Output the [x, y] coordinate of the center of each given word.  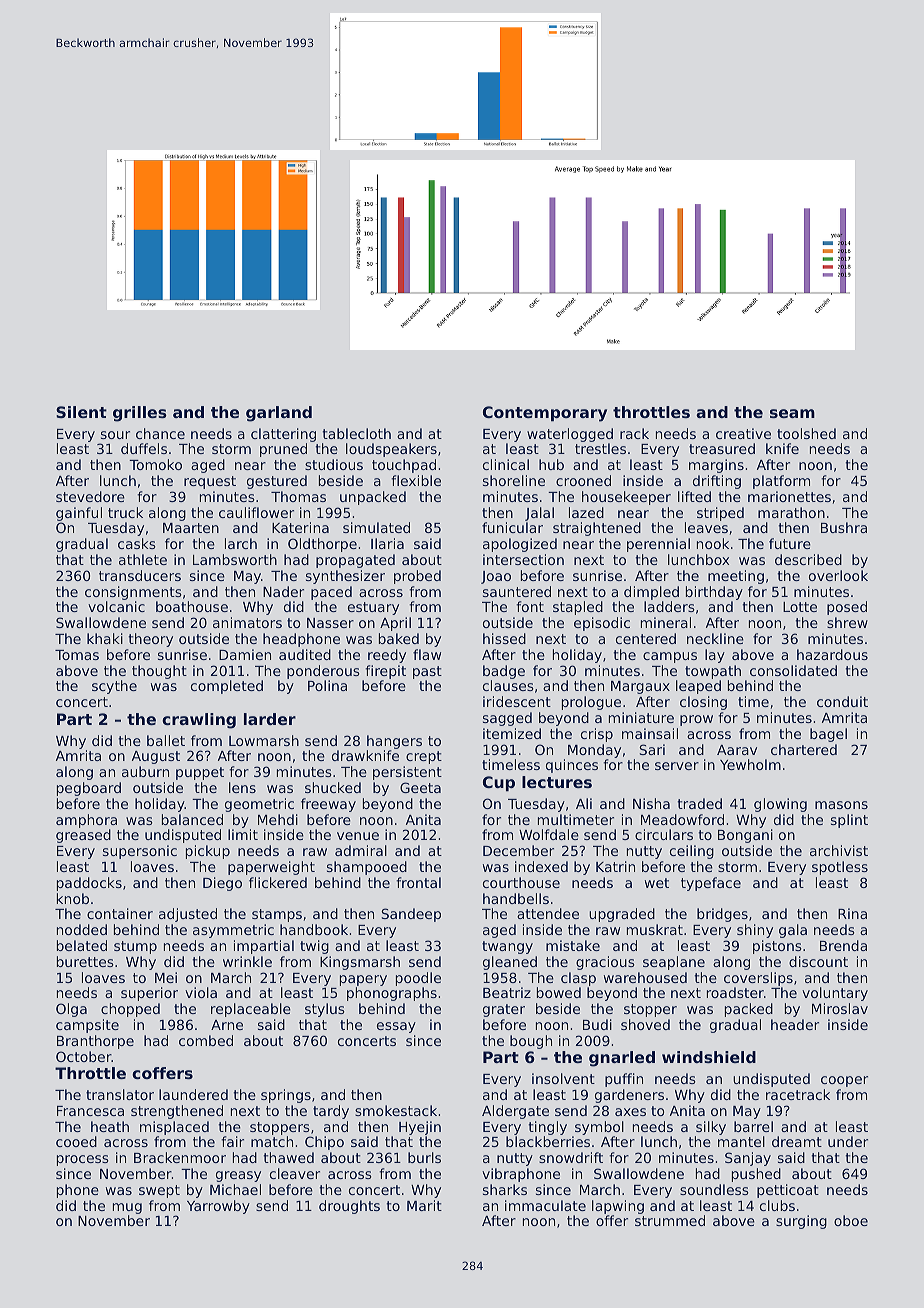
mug [127, 1208]
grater [504, 1010]
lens [242, 787]
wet [657, 883]
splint [849, 821]
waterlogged [570, 435]
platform [781, 482]
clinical [506, 464]
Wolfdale [549, 834]
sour [115, 435]
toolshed [806, 433]
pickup [208, 852]
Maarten [191, 528]
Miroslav [840, 1008]
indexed [541, 866]
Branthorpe [95, 1042]
